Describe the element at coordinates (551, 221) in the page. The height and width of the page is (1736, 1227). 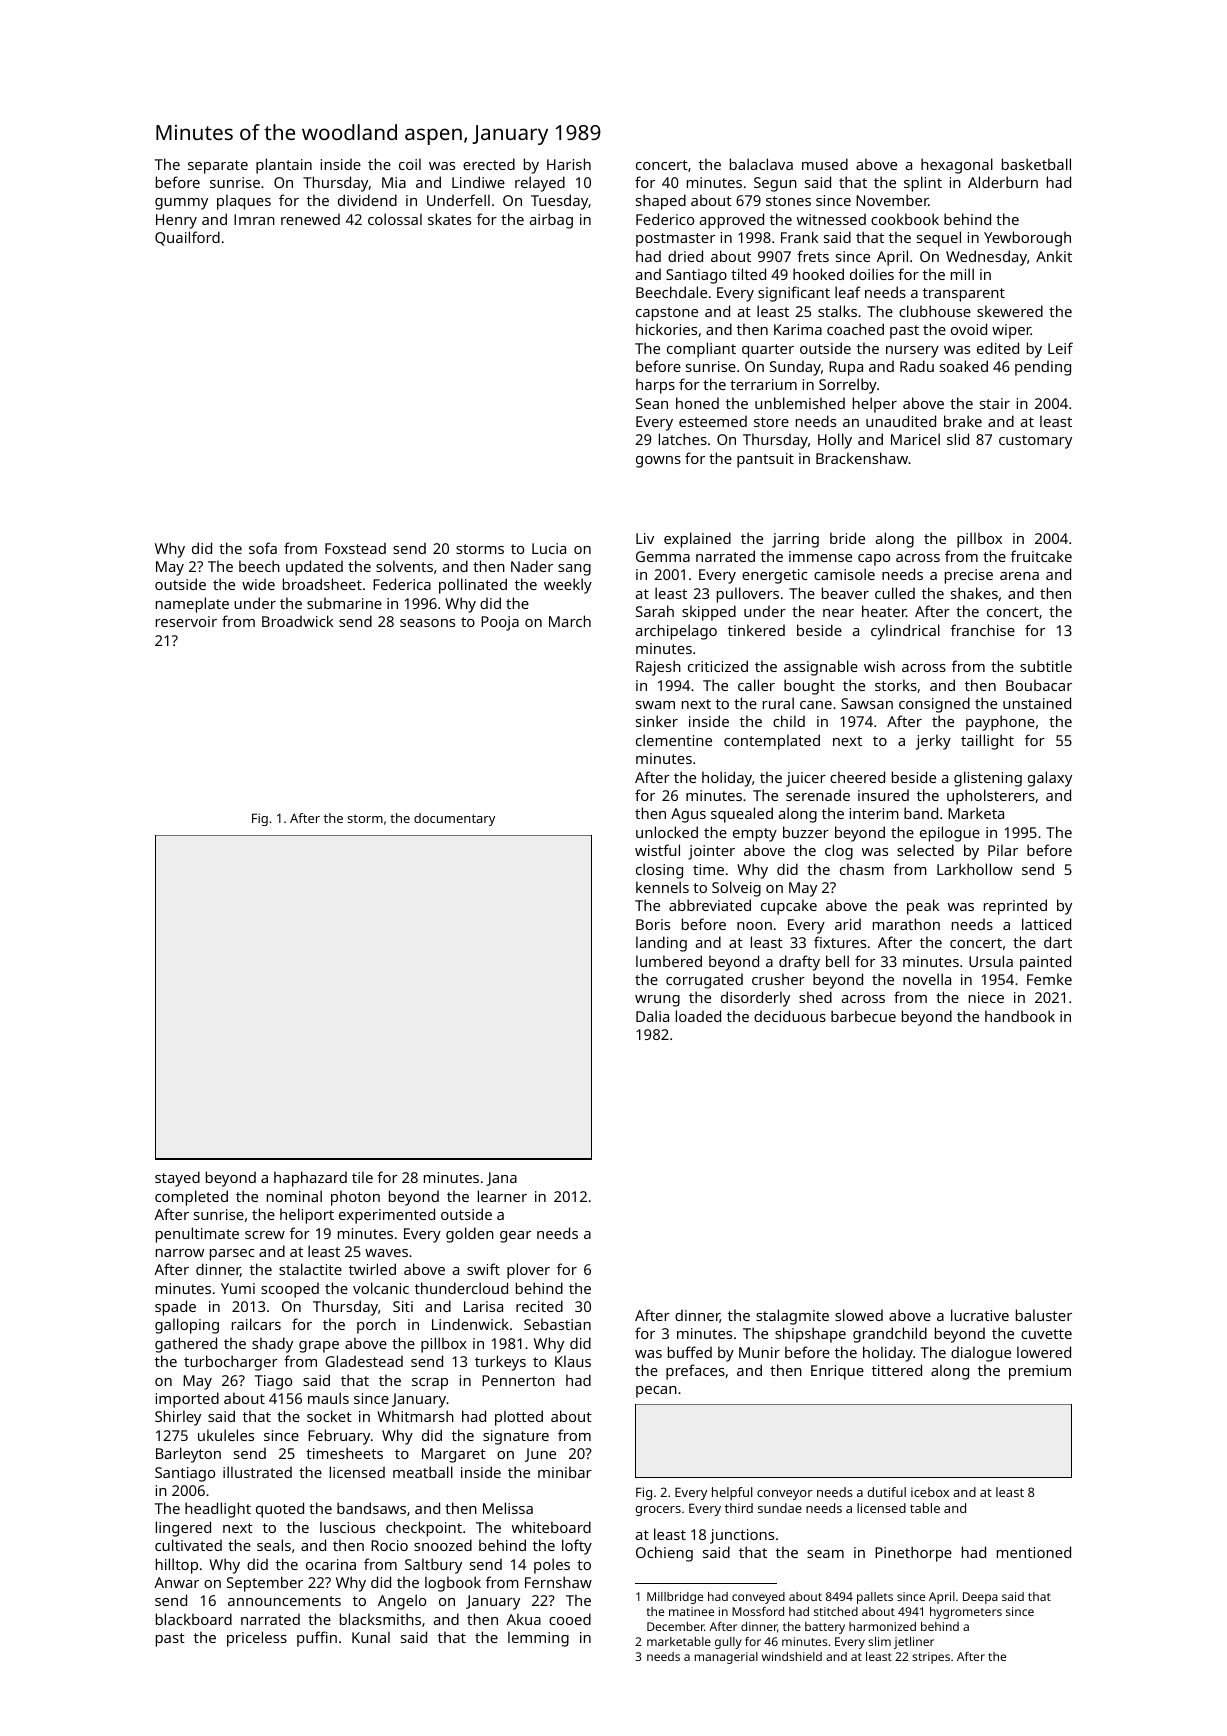
I see `airbag` at that location.
